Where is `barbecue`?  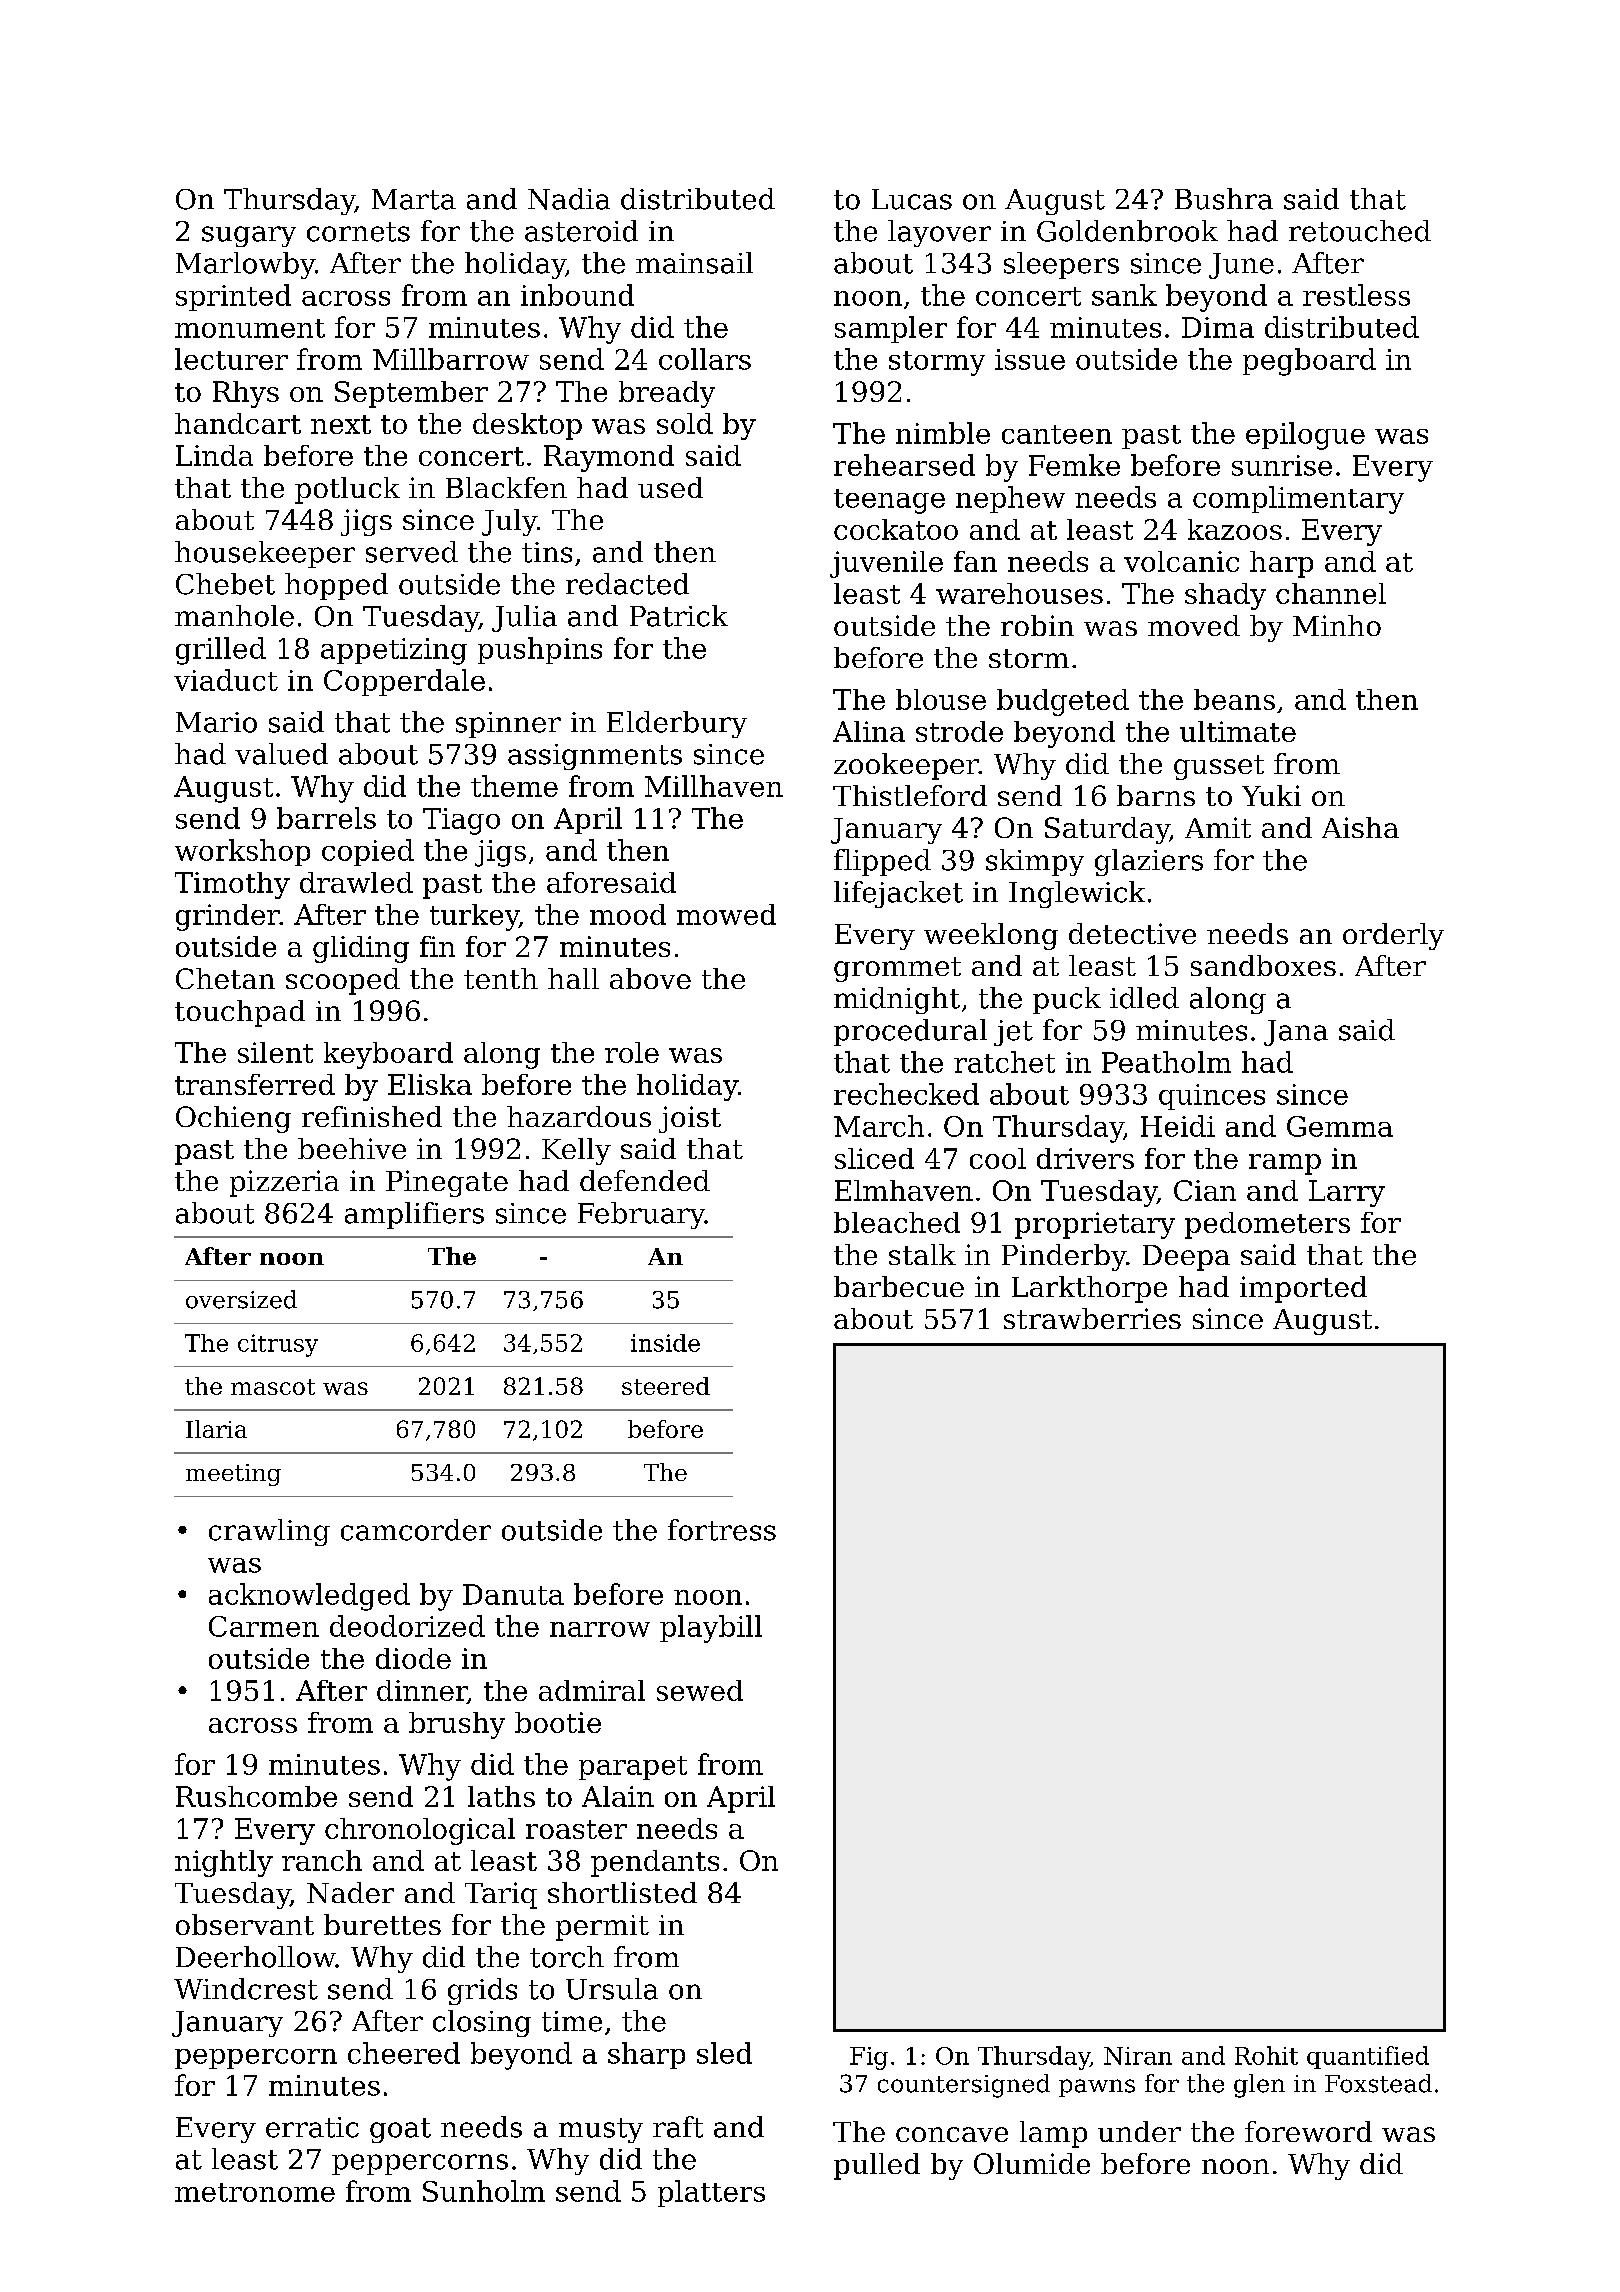
barbecue is located at coordinates (899, 1286).
